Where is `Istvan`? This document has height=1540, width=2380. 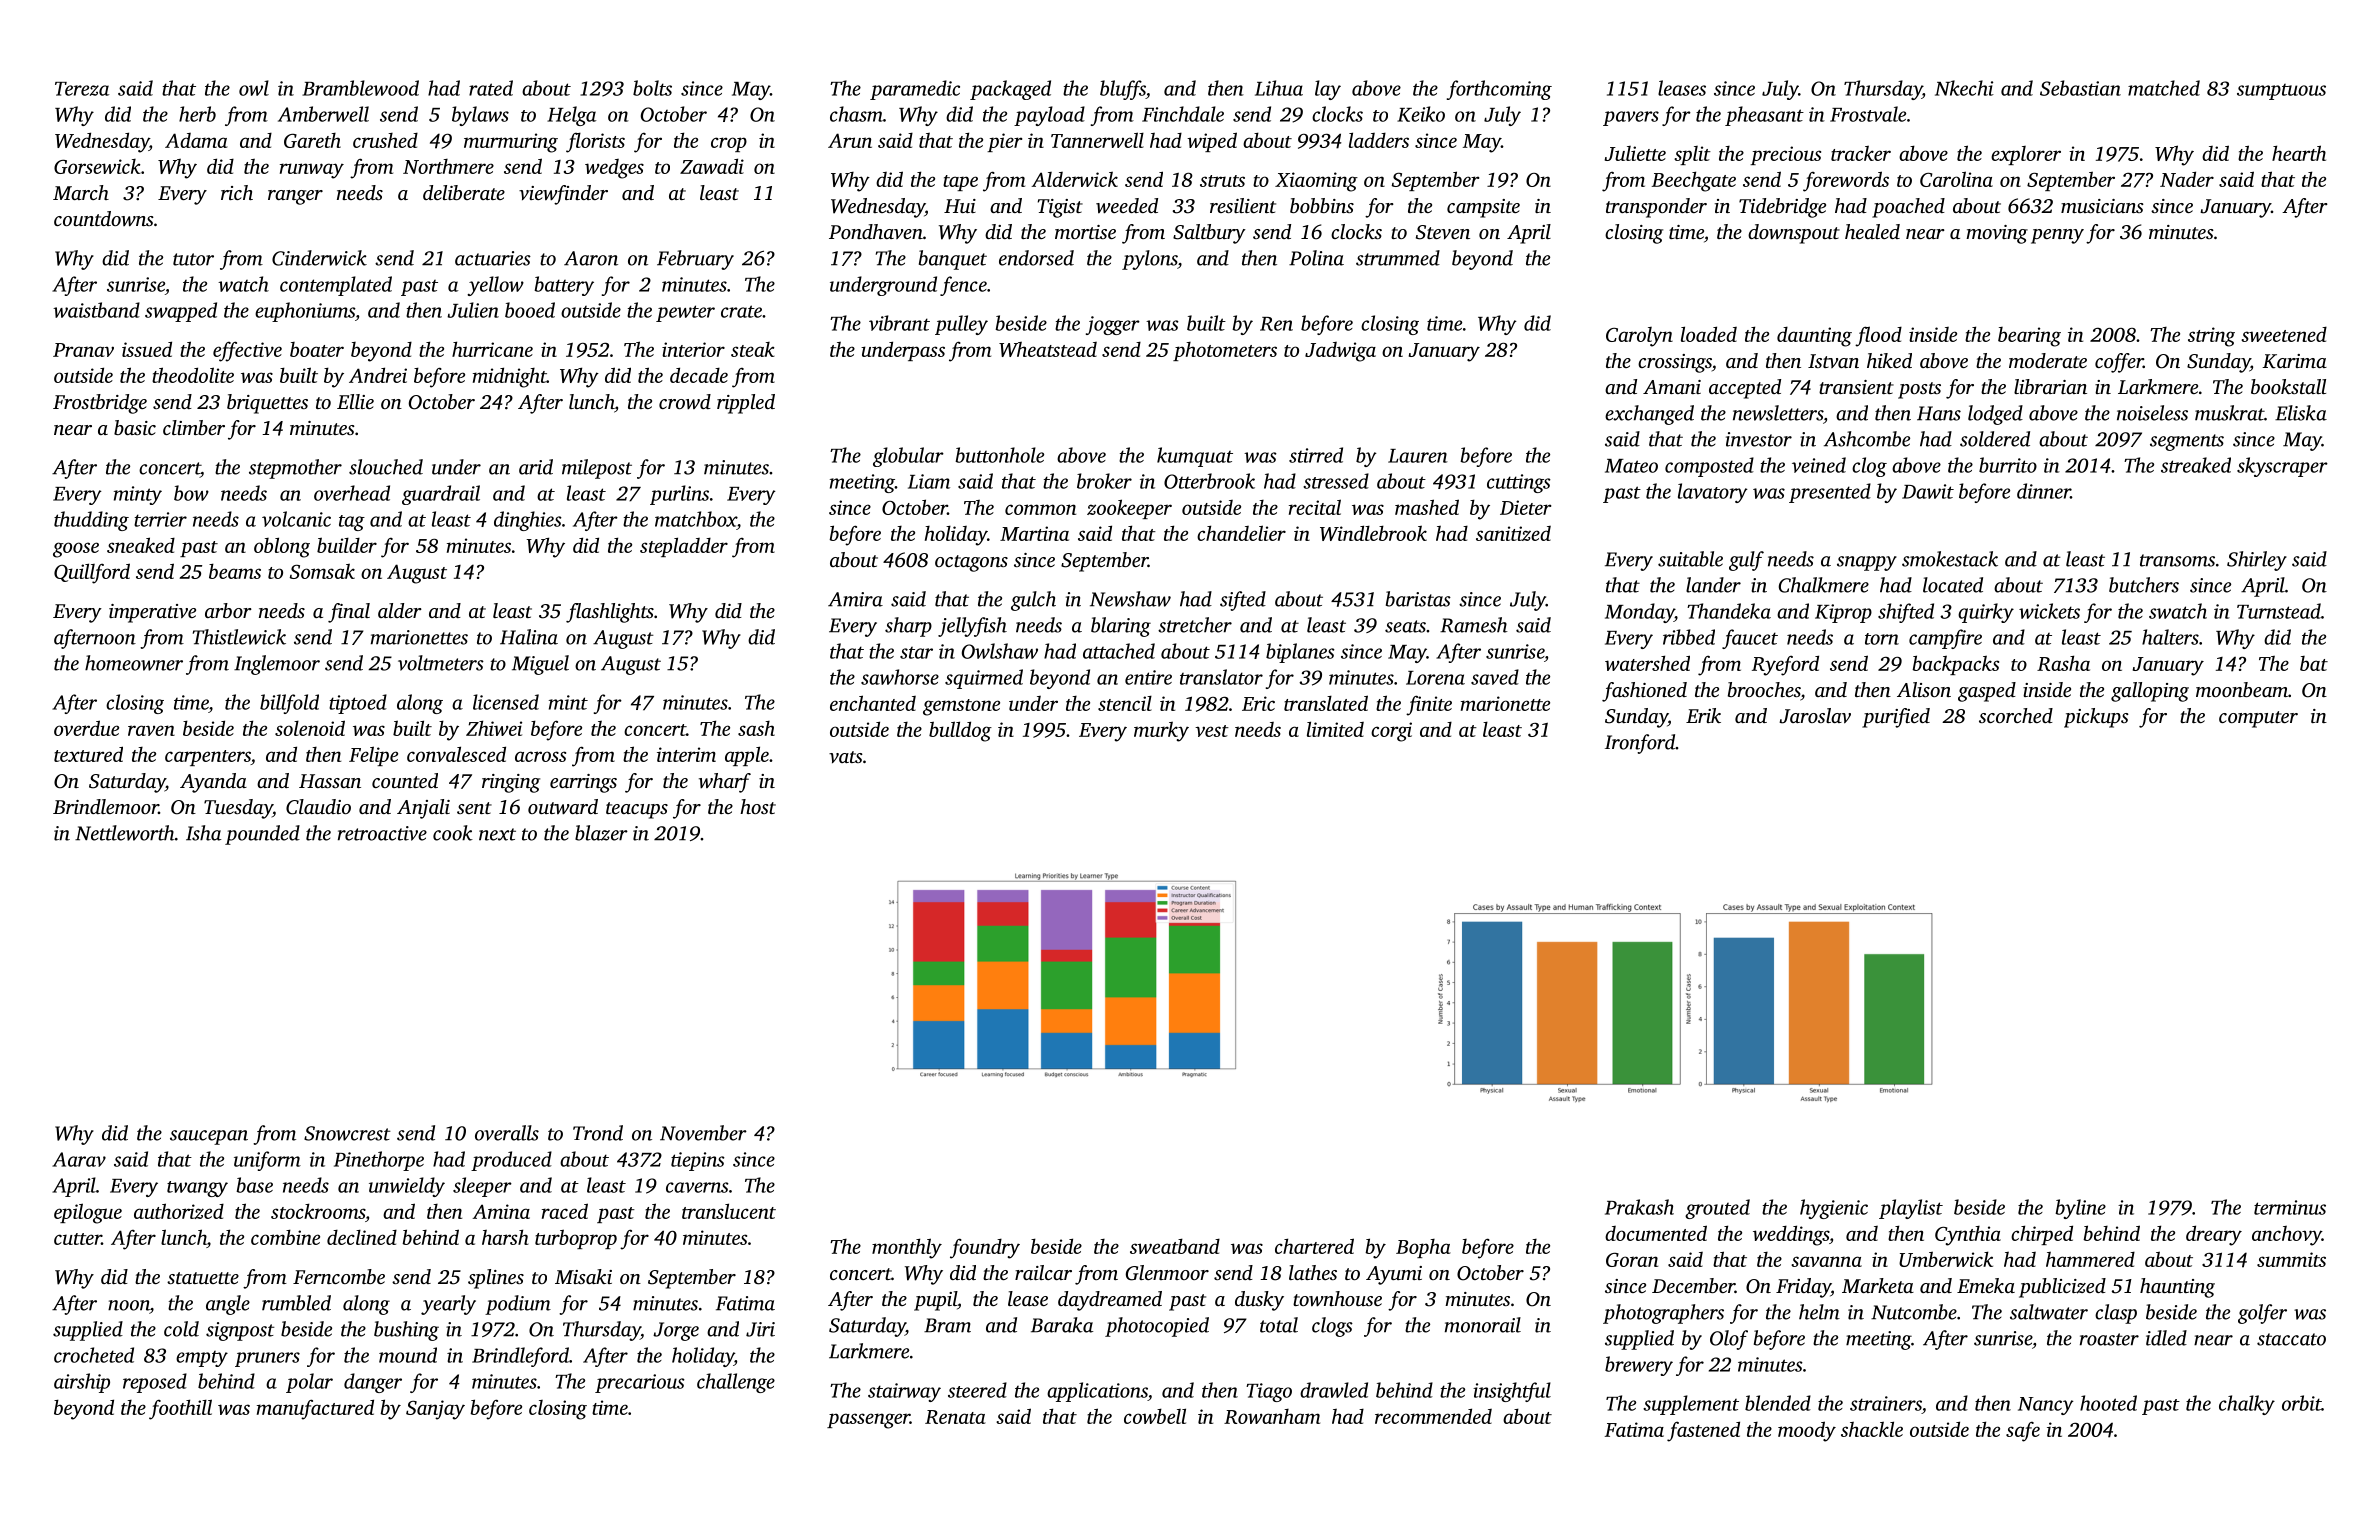
Istvan is located at coordinates (1833, 361).
